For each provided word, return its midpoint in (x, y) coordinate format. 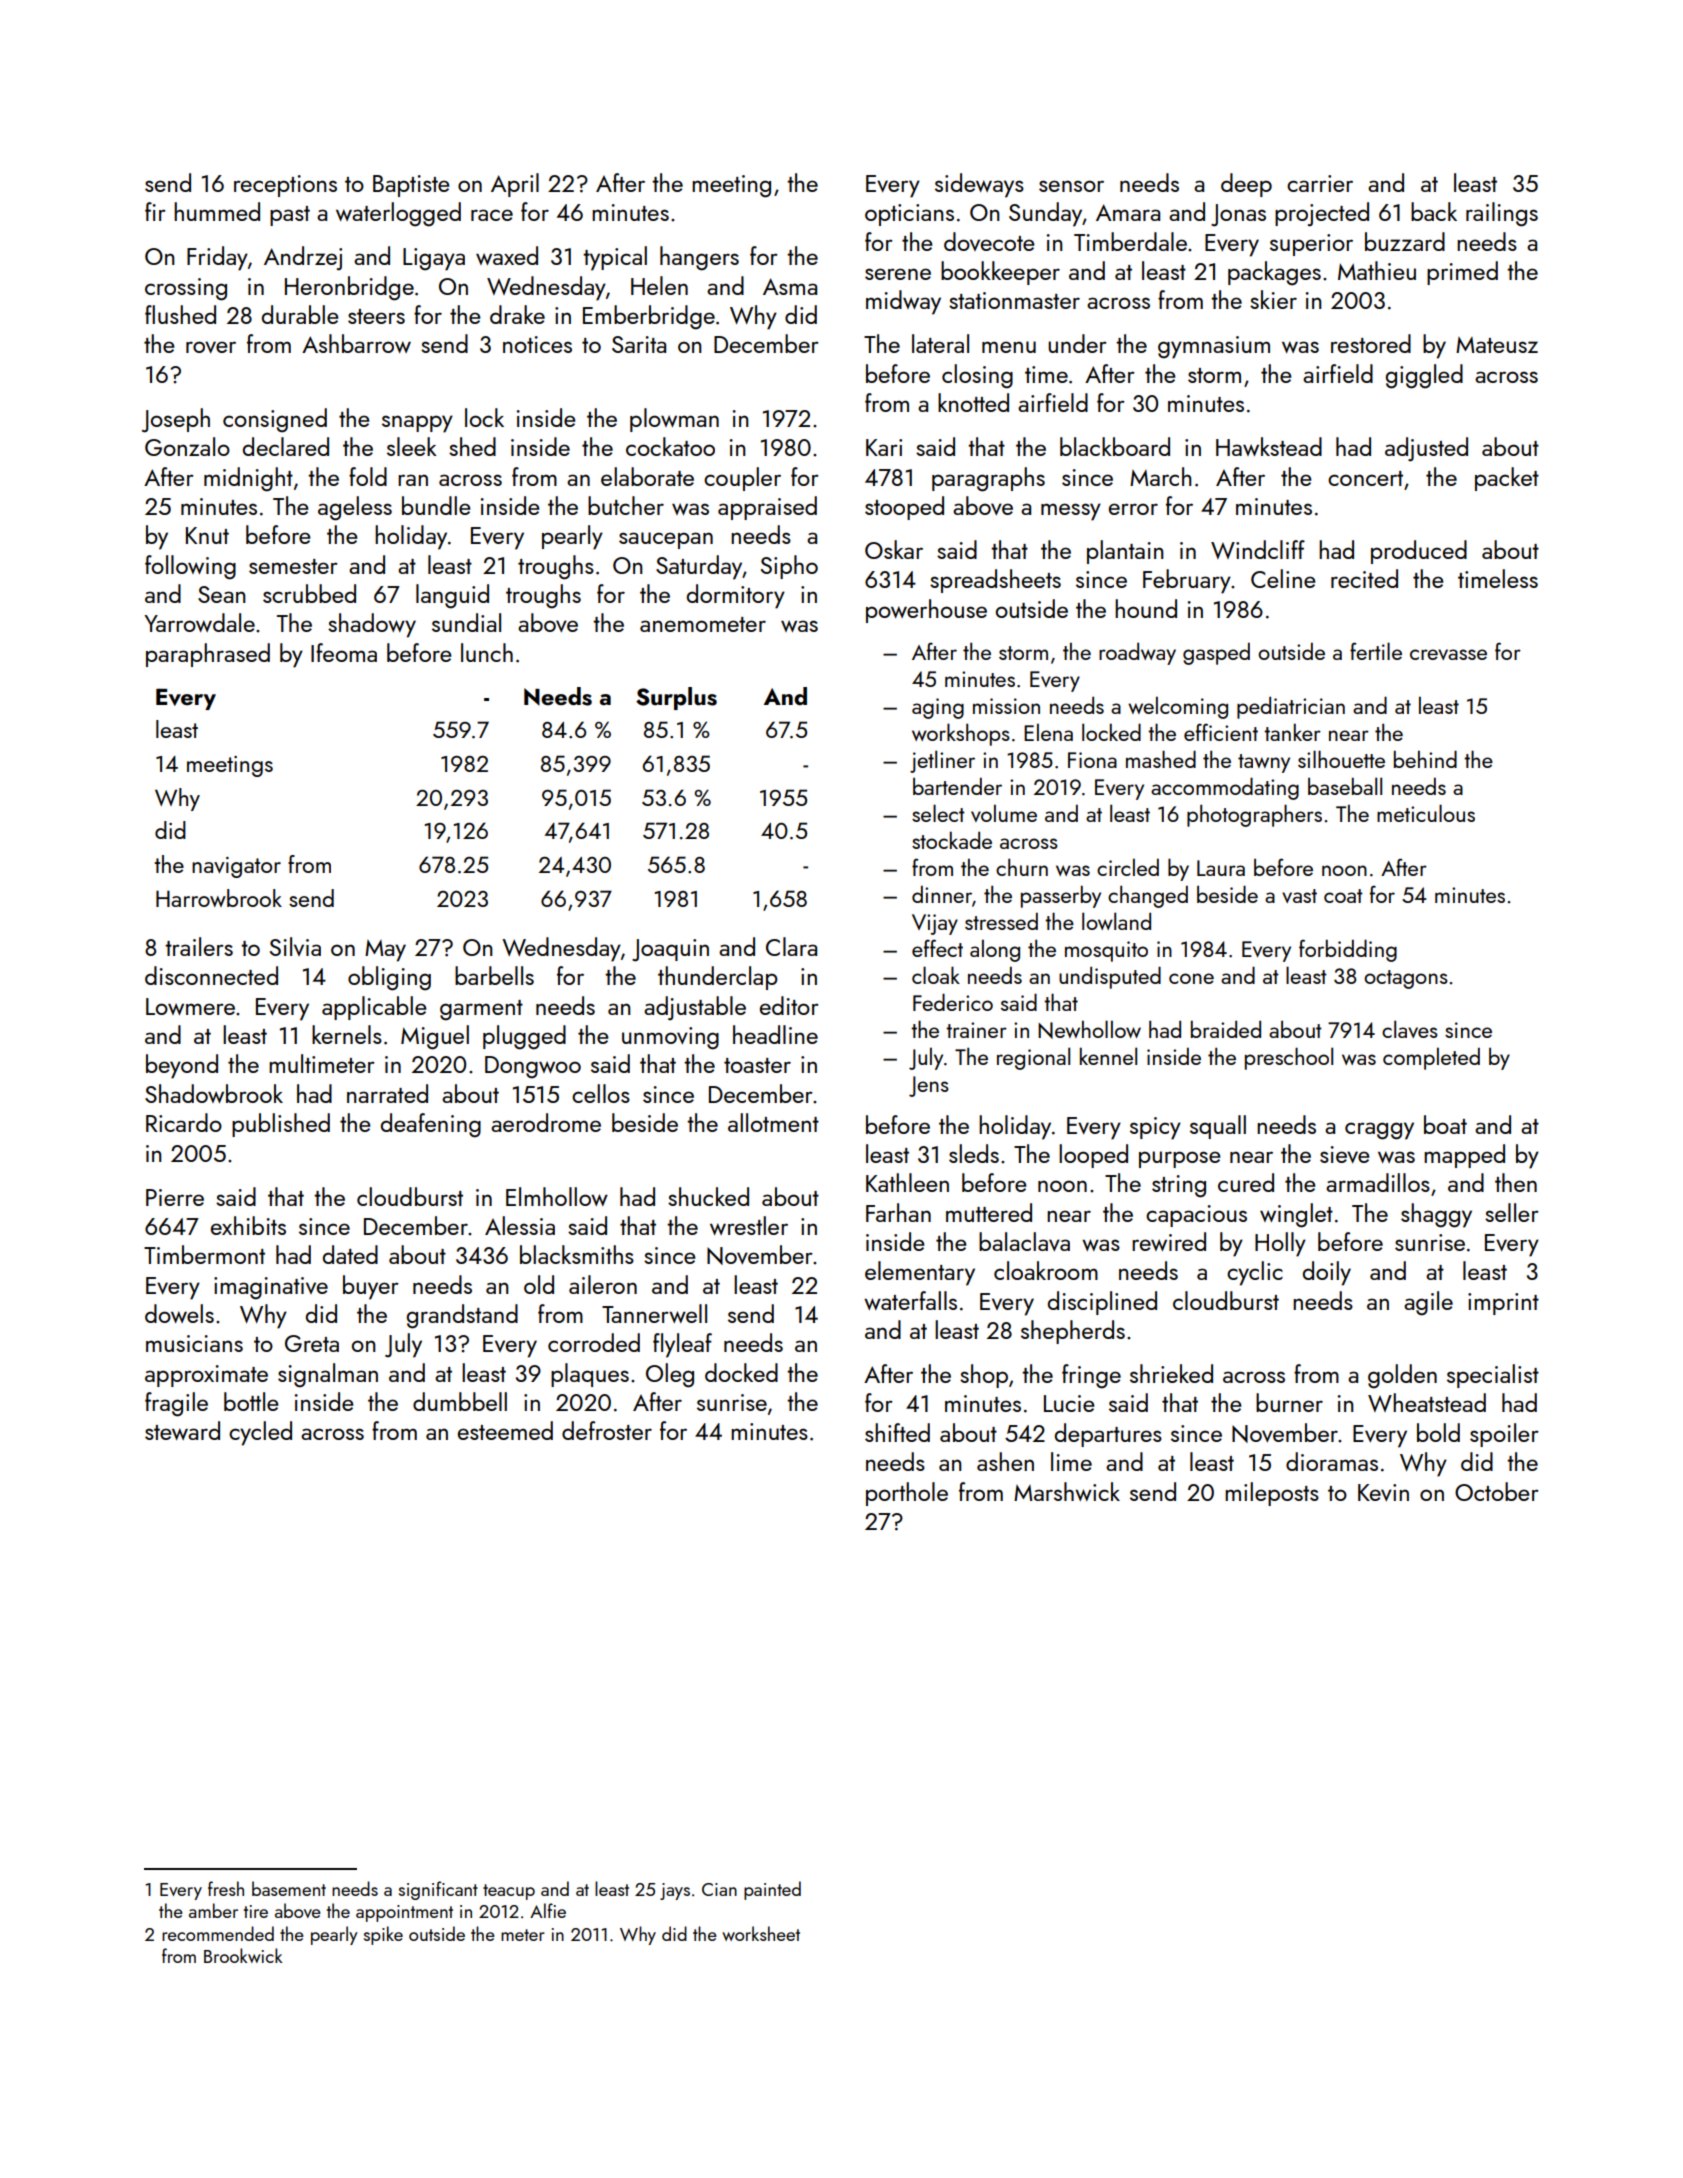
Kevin (1383, 1492)
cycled (260, 1433)
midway (903, 302)
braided (1226, 1029)
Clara (791, 946)
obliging (389, 978)
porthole (907, 1494)
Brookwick (243, 1955)
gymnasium (1214, 347)
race (492, 215)
